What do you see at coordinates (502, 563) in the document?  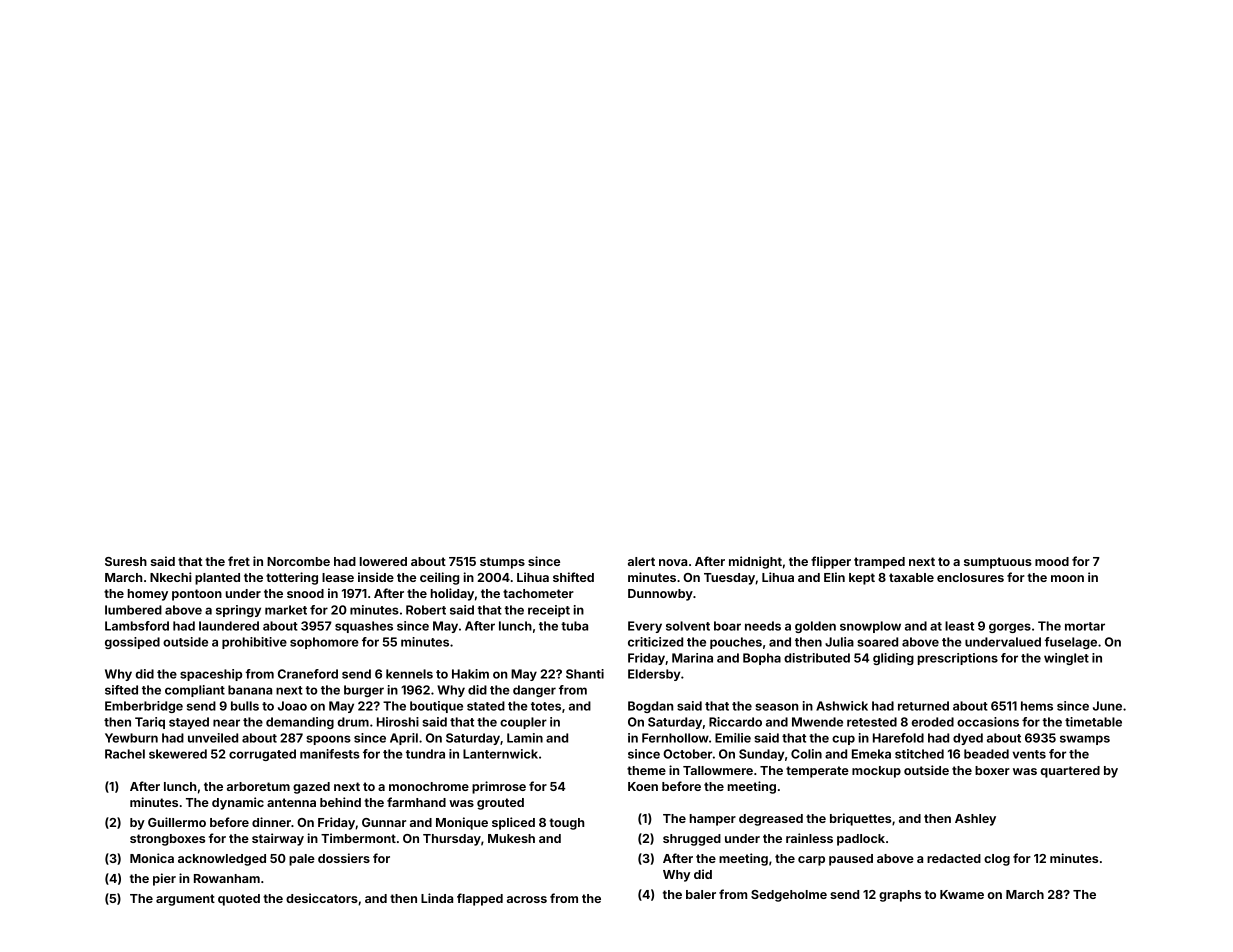 I see `stumps` at bounding box center [502, 563].
